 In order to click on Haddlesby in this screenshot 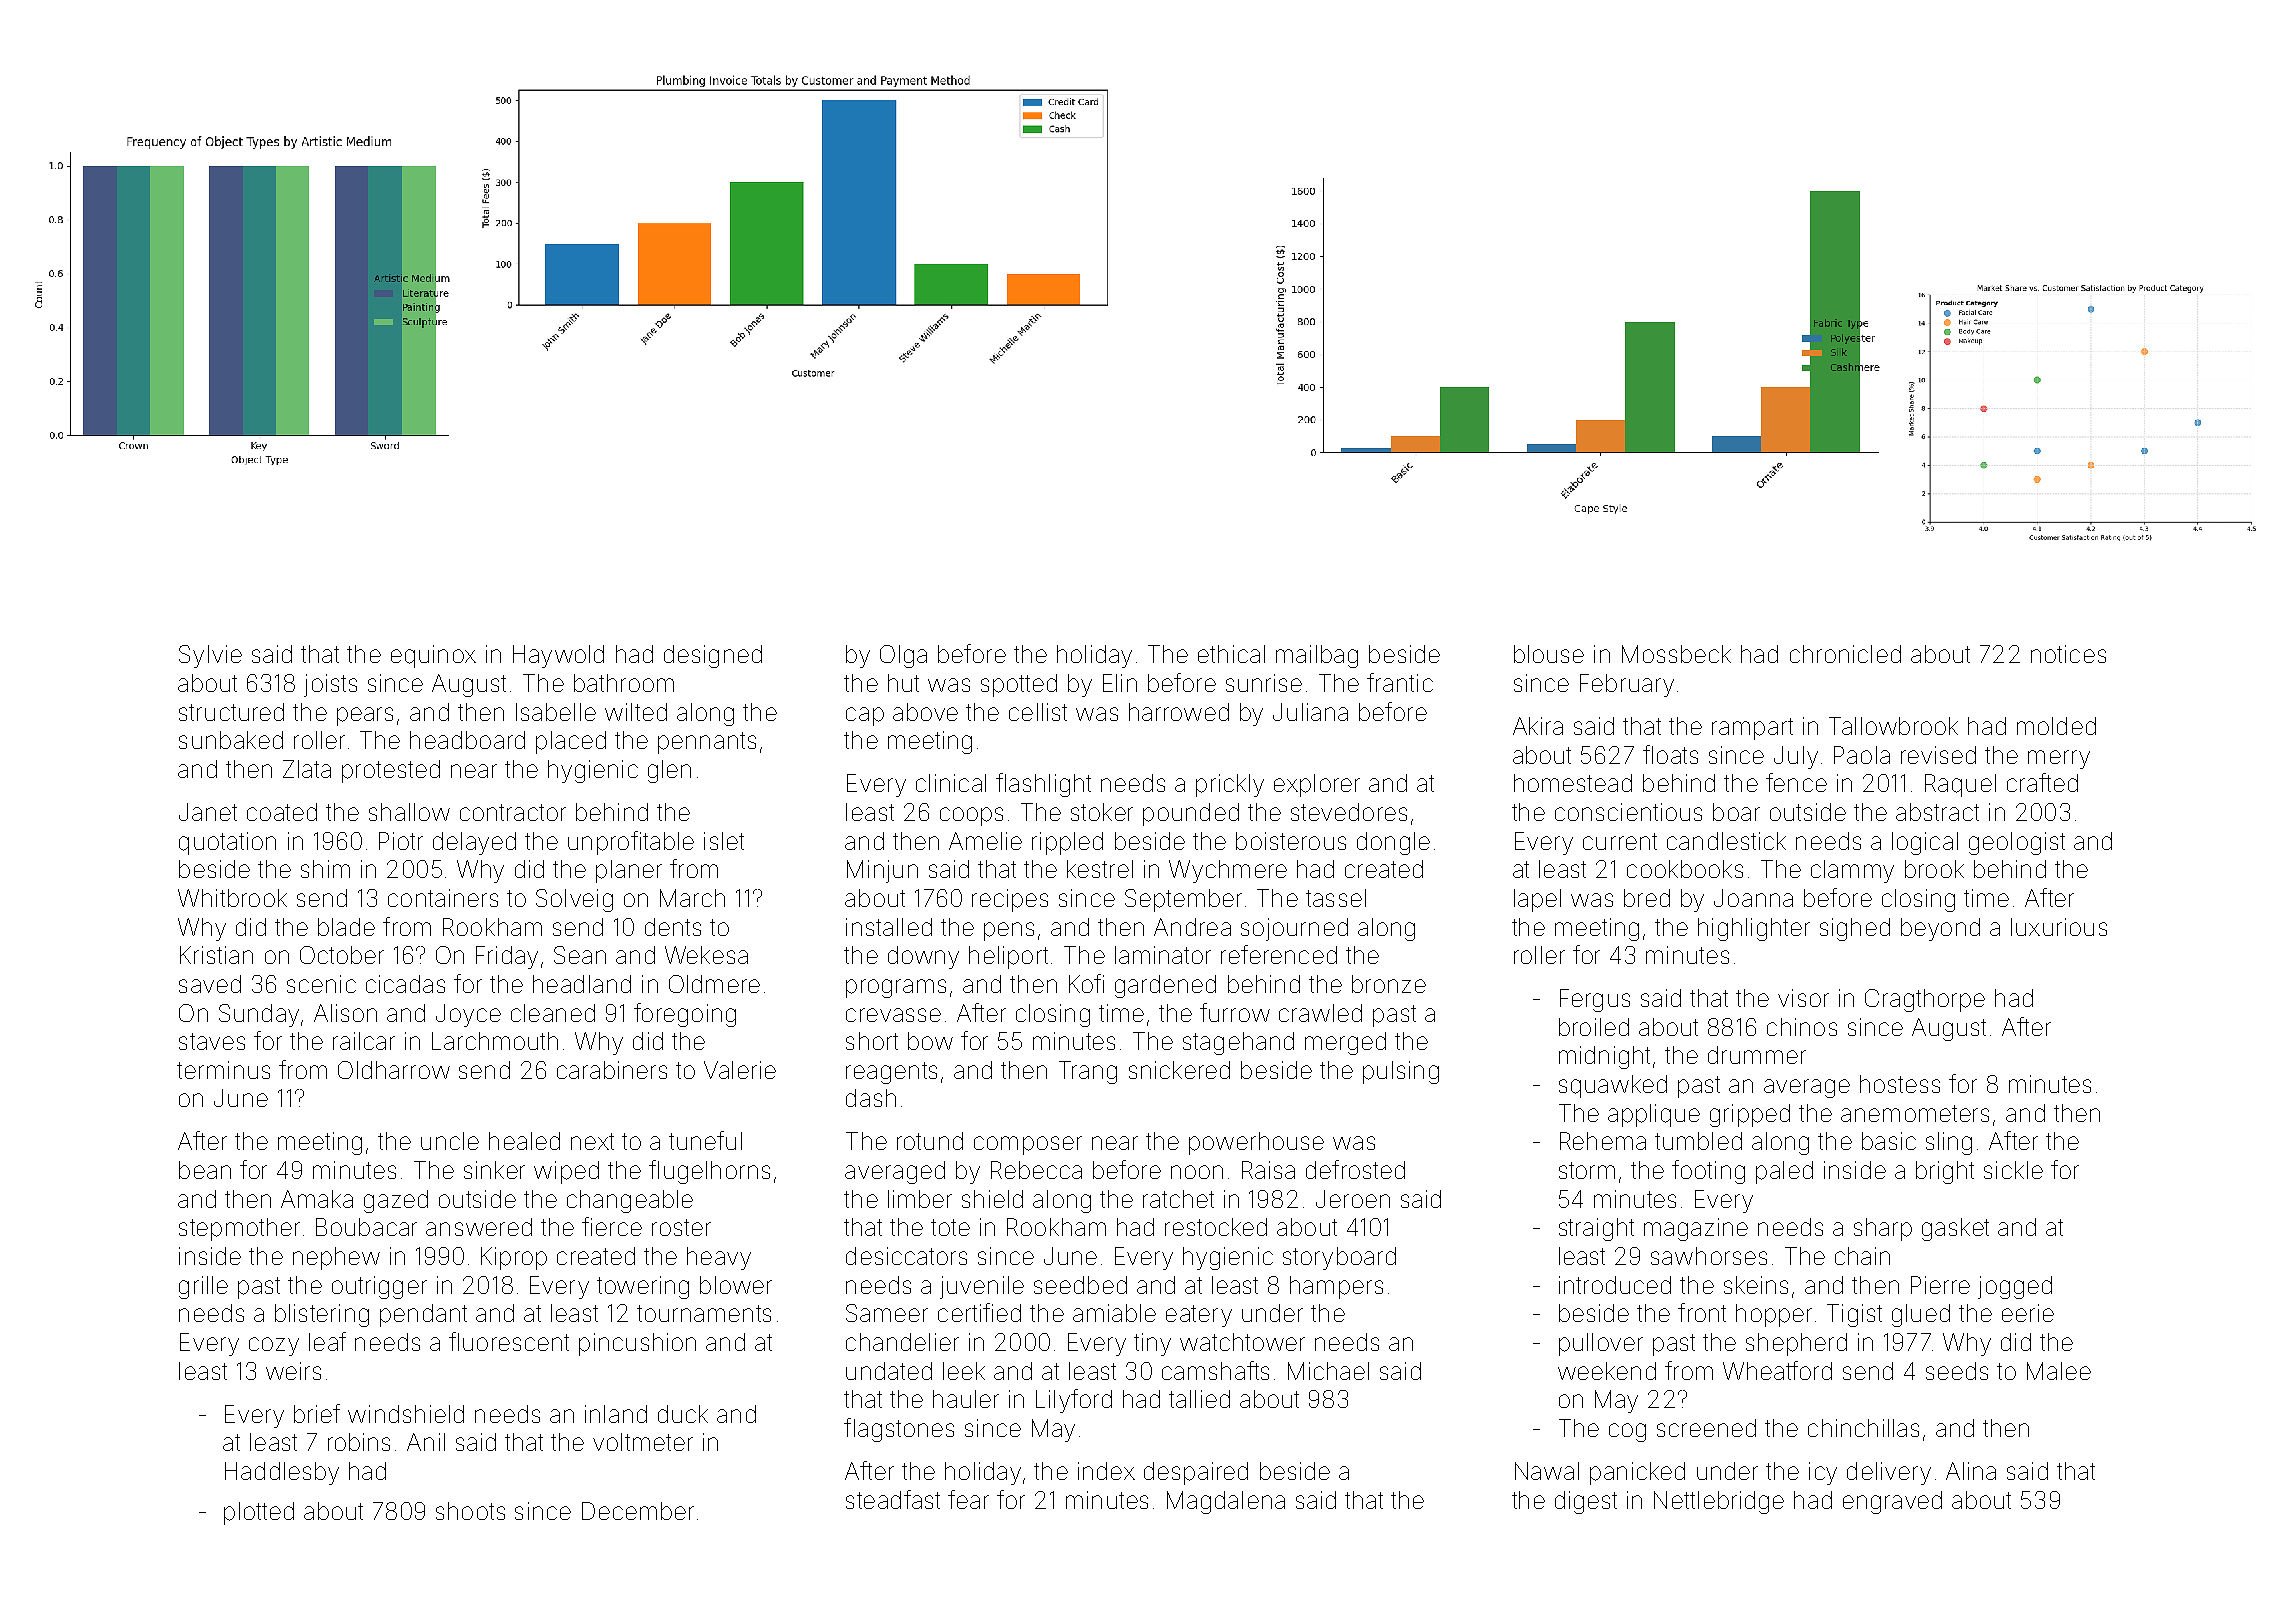, I will do `click(282, 1473)`.
